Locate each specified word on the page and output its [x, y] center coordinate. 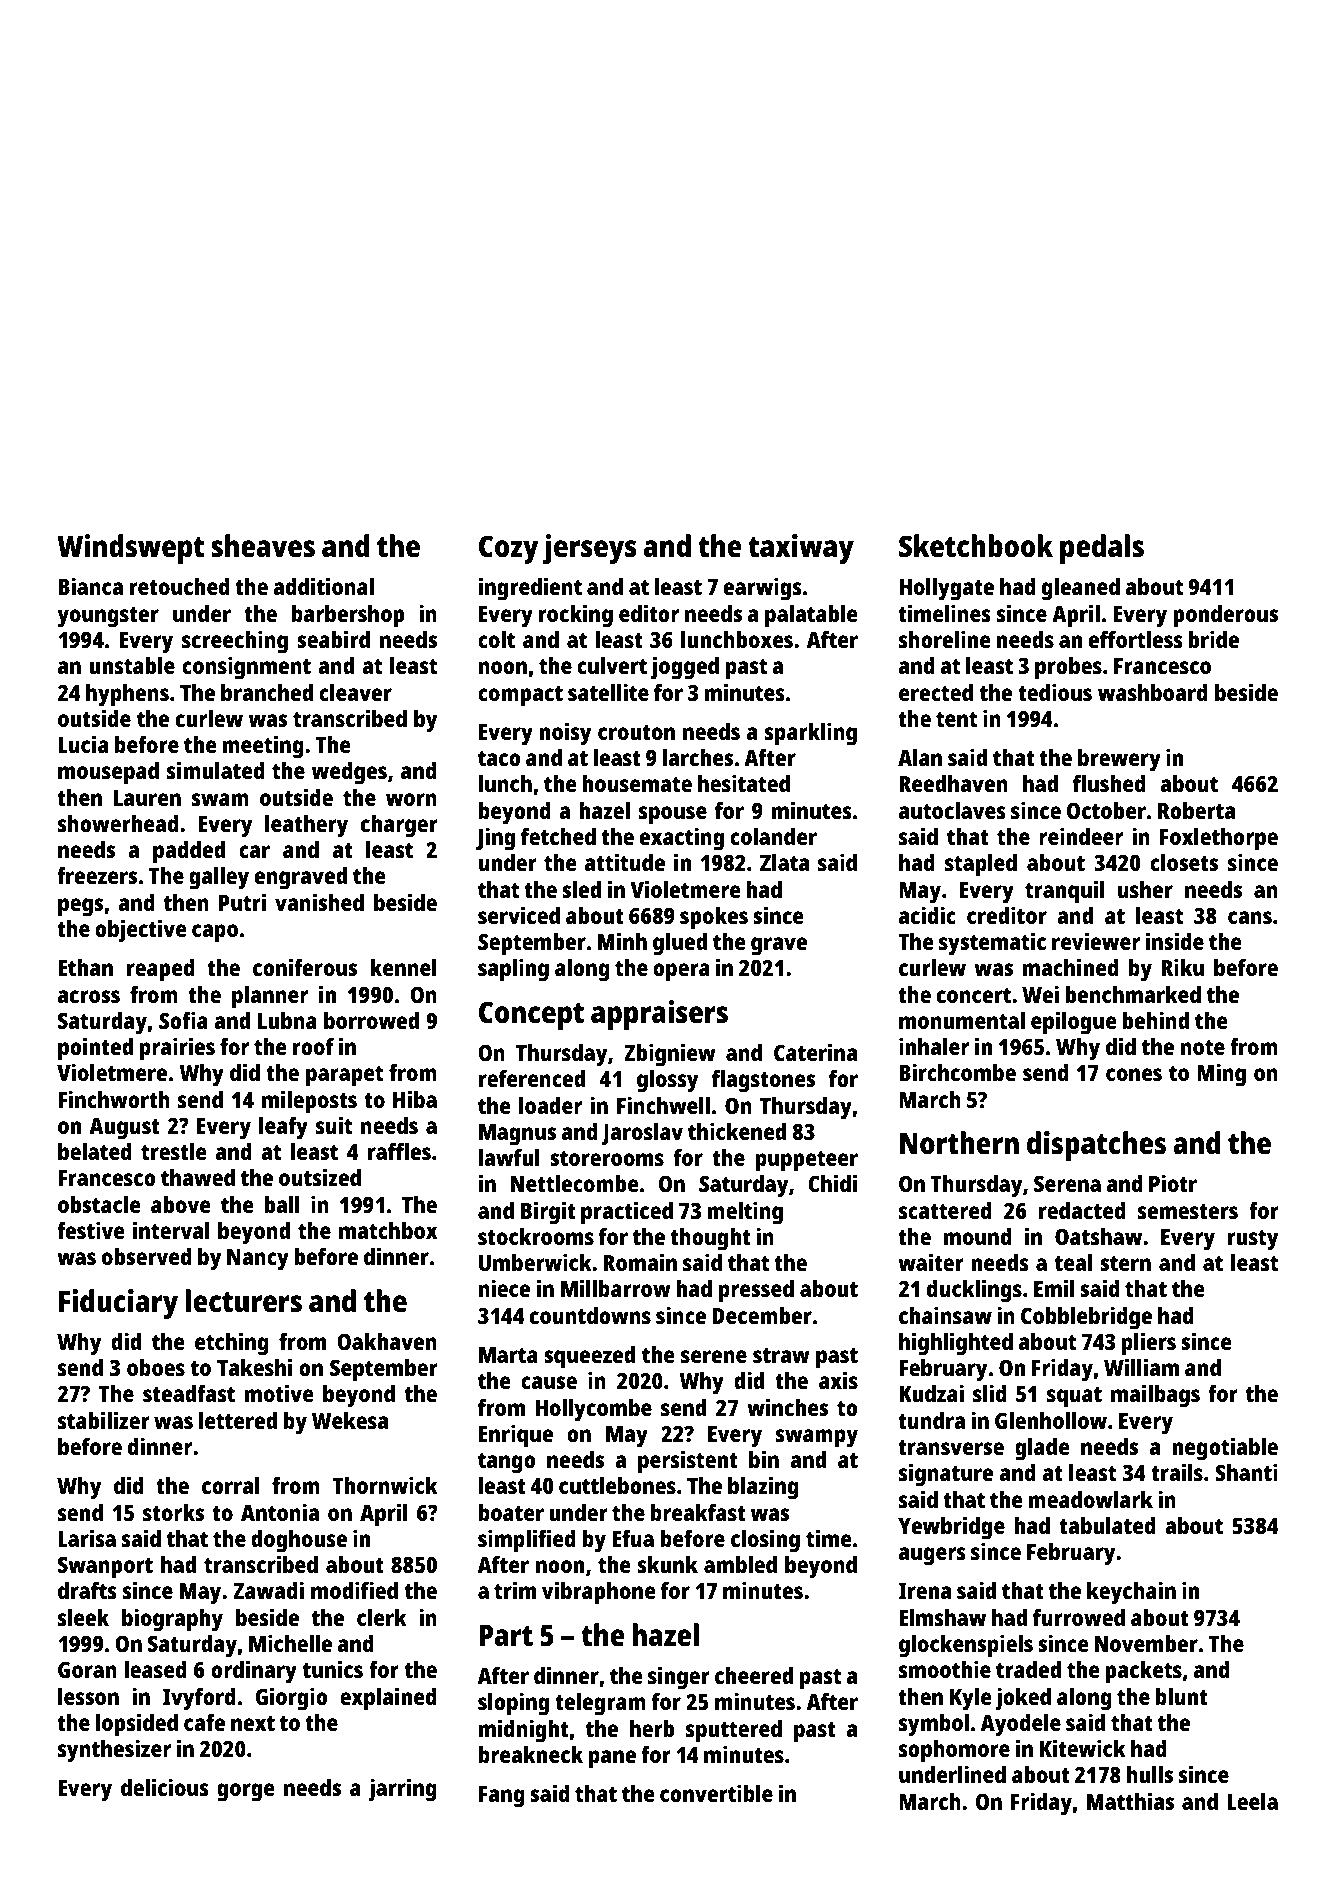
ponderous [1225, 616]
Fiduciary [118, 1304]
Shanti [1246, 1472]
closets [1184, 862]
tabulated [1107, 1525]
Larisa [87, 1538]
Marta [508, 1355]
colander [773, 836]
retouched [180, 586]
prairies [177, 1049]
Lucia [83, 744]
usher [1145, 889]
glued [680, 944]
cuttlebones [617, 1485]
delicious [165, 1787]
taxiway [801, 549]
